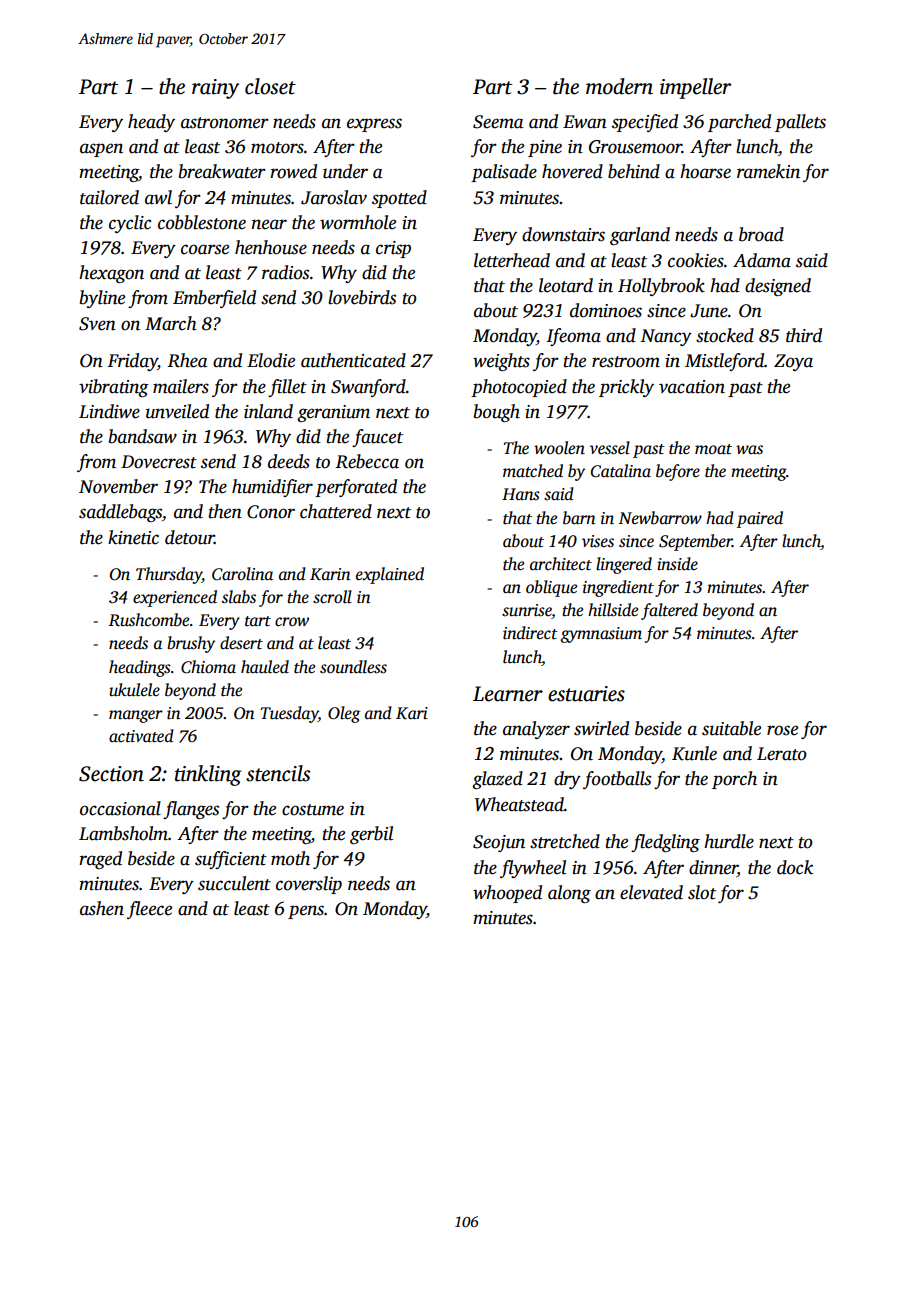  I want to click on tinkling, so click(208, 775).
